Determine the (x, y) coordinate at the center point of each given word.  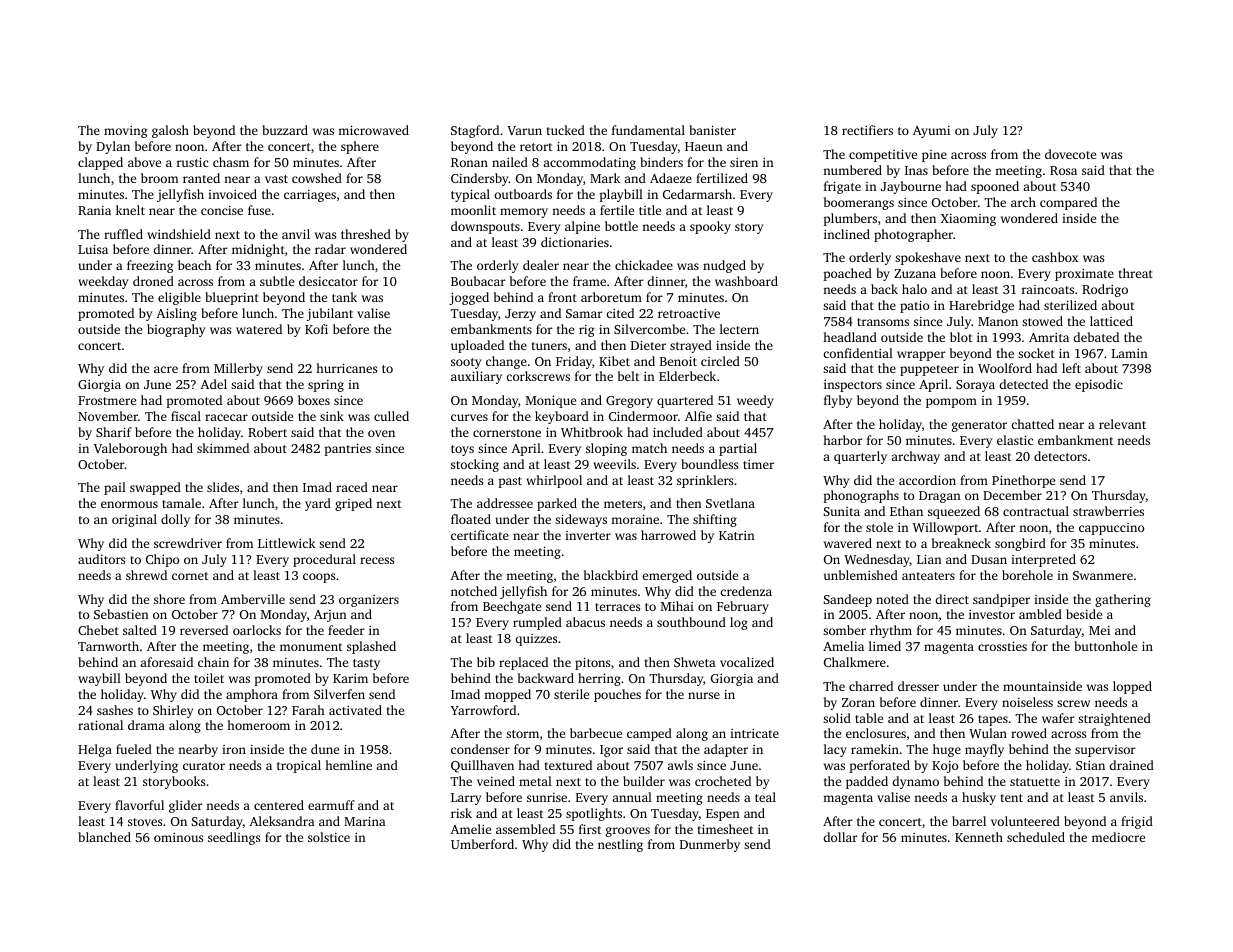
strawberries (1108, 511)
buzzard (285, 130)
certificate (480, 535)
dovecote (1070, 154)
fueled (134, 749)
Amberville (253, 599)
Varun (524, 130)
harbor (843, 440)
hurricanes (346, 368)
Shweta (695, 662)
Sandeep (848, 600)
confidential (858, 353)
